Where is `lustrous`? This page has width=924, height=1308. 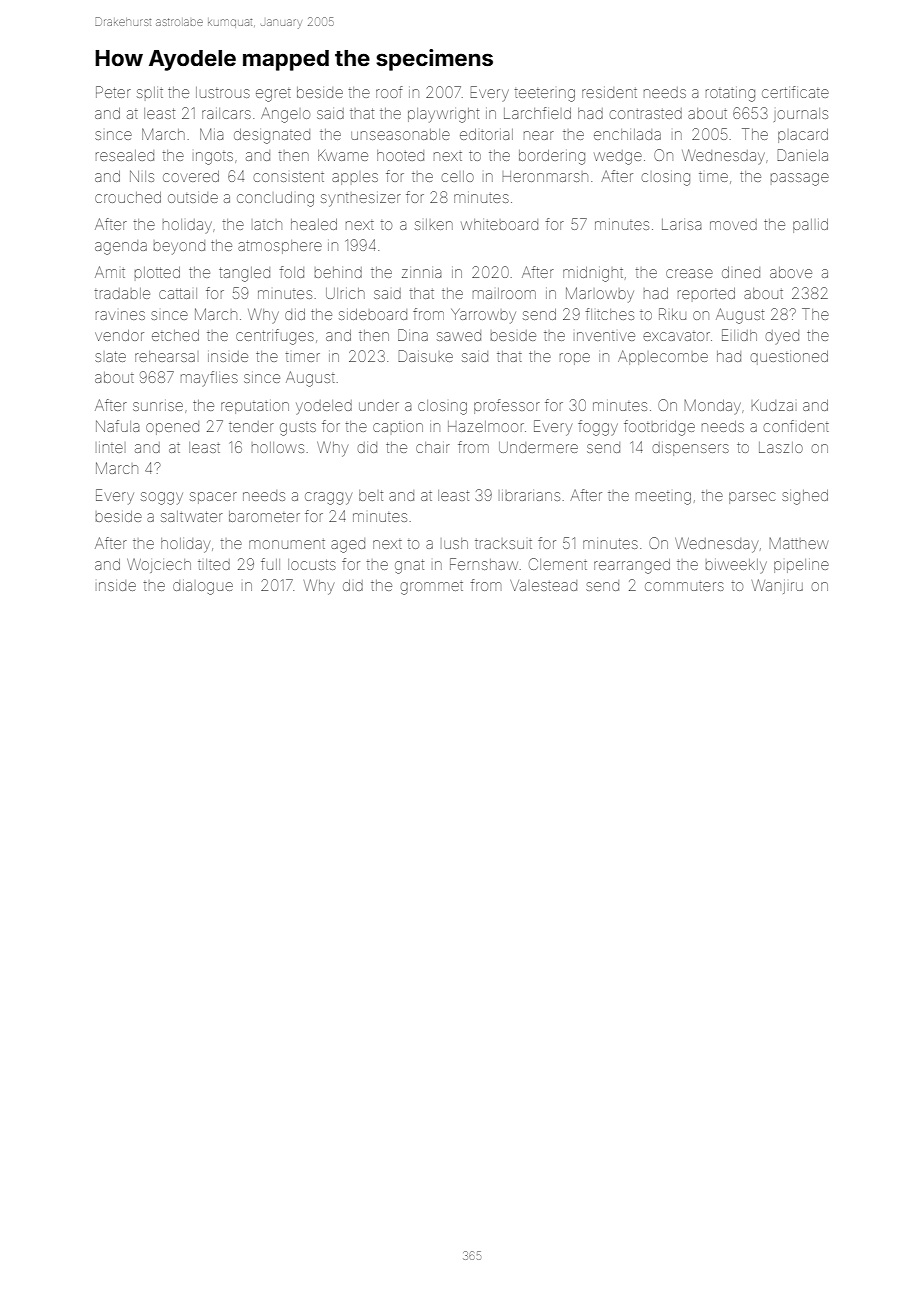
lustrous is located at coordinates (223, 92).
